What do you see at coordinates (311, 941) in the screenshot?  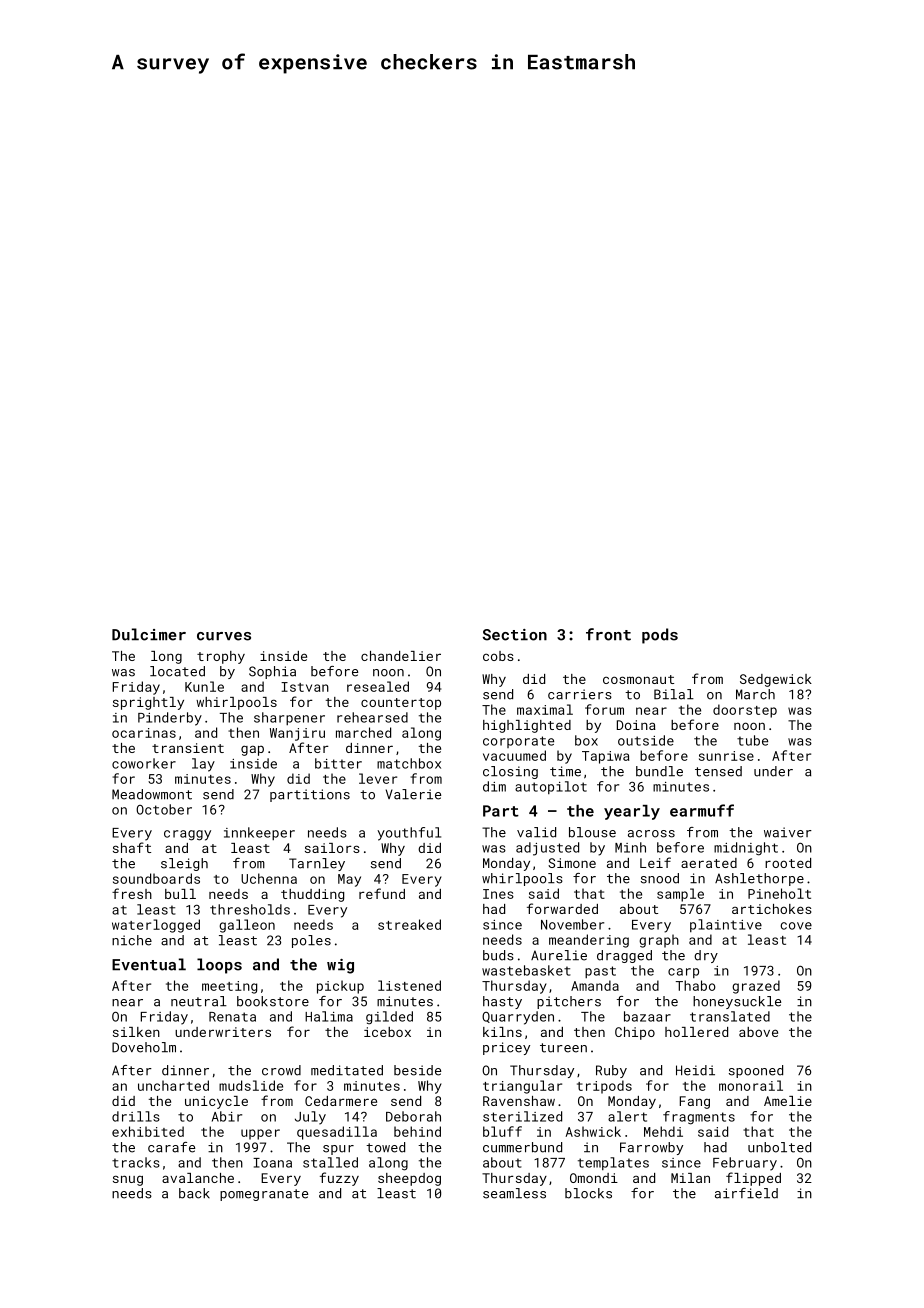 I see `poles` at bounding box center [311, 941].
